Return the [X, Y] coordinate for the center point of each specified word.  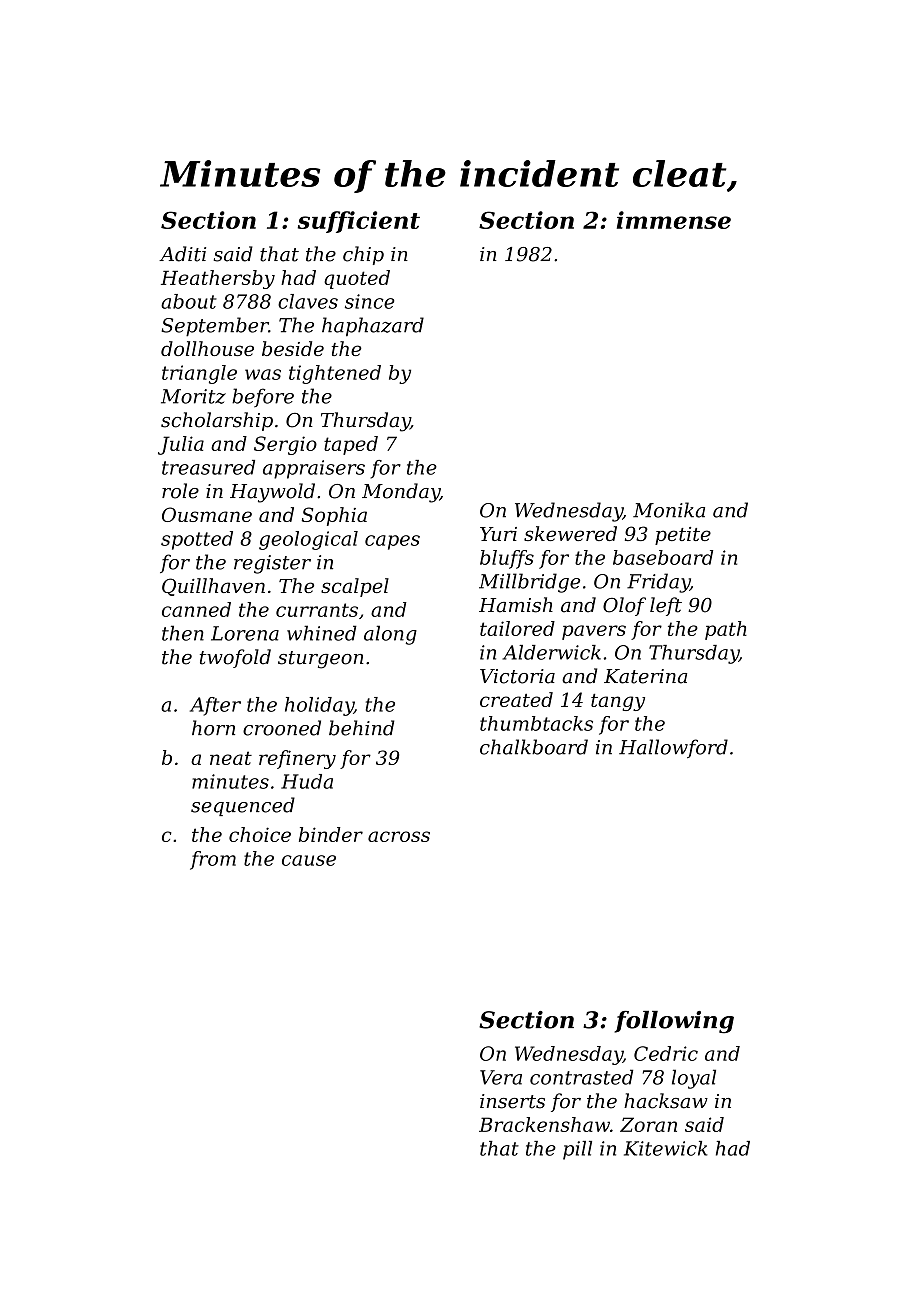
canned [196, 609]
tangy [618, 702]
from [213, 860]
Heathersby [218, 279]
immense [674, 220]
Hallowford [673, 748]
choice [260, 834]
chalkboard [534, 747]
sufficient [359, 222]
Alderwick [551, 652]
